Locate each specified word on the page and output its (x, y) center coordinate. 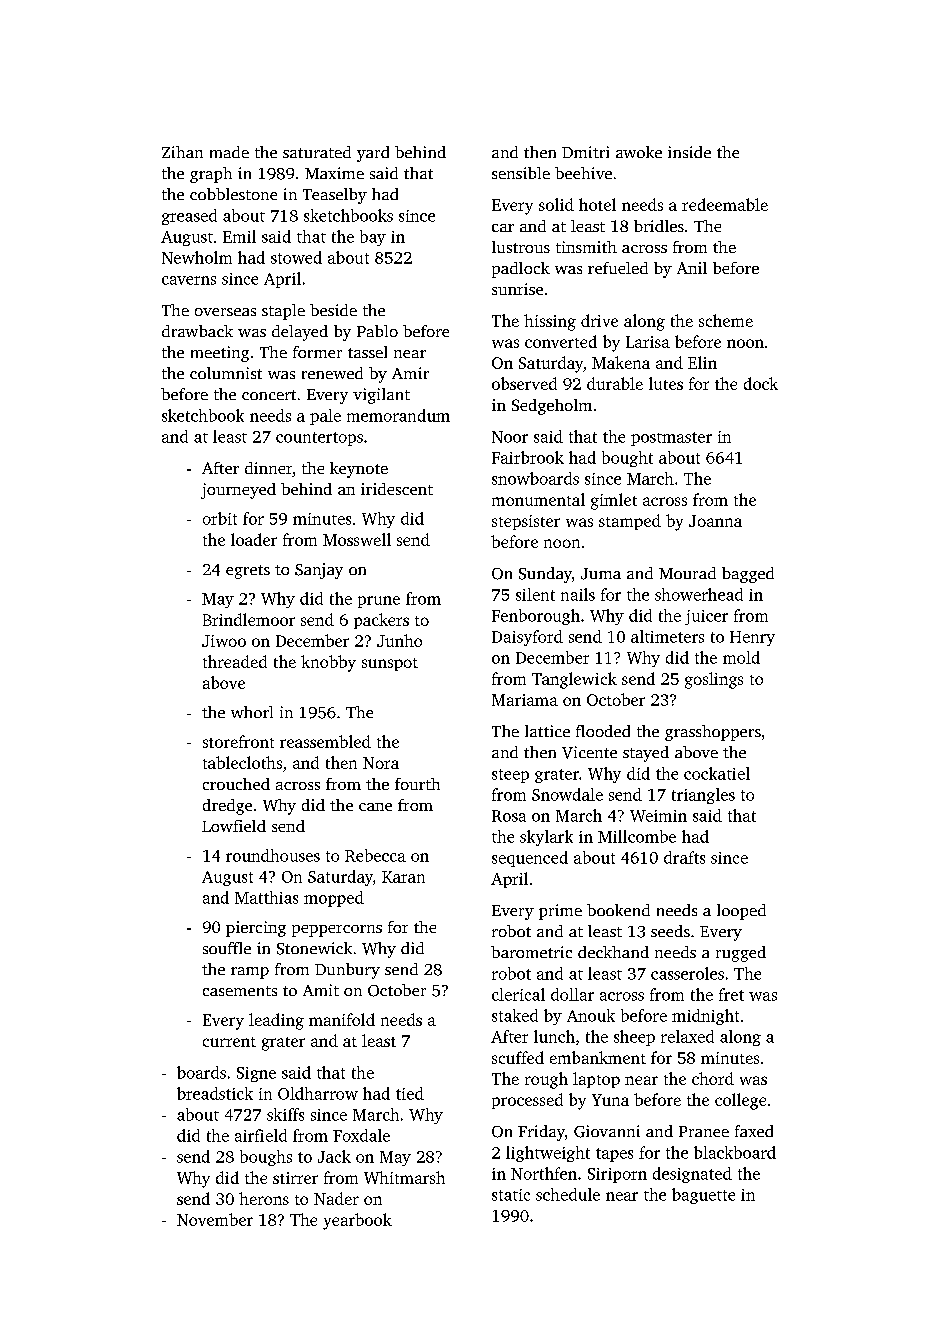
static (511, 1195)
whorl (252, 712)
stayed (646, 754)
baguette (703, 1196)
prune (379, 602)
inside (689, 152)
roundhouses (273, 855)
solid (556, 204)
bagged (748, 575)
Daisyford (527, 638)
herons (264, 1198)
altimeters (667, 636)
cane (375, 807)
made (229, 152)
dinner (268, 468)
